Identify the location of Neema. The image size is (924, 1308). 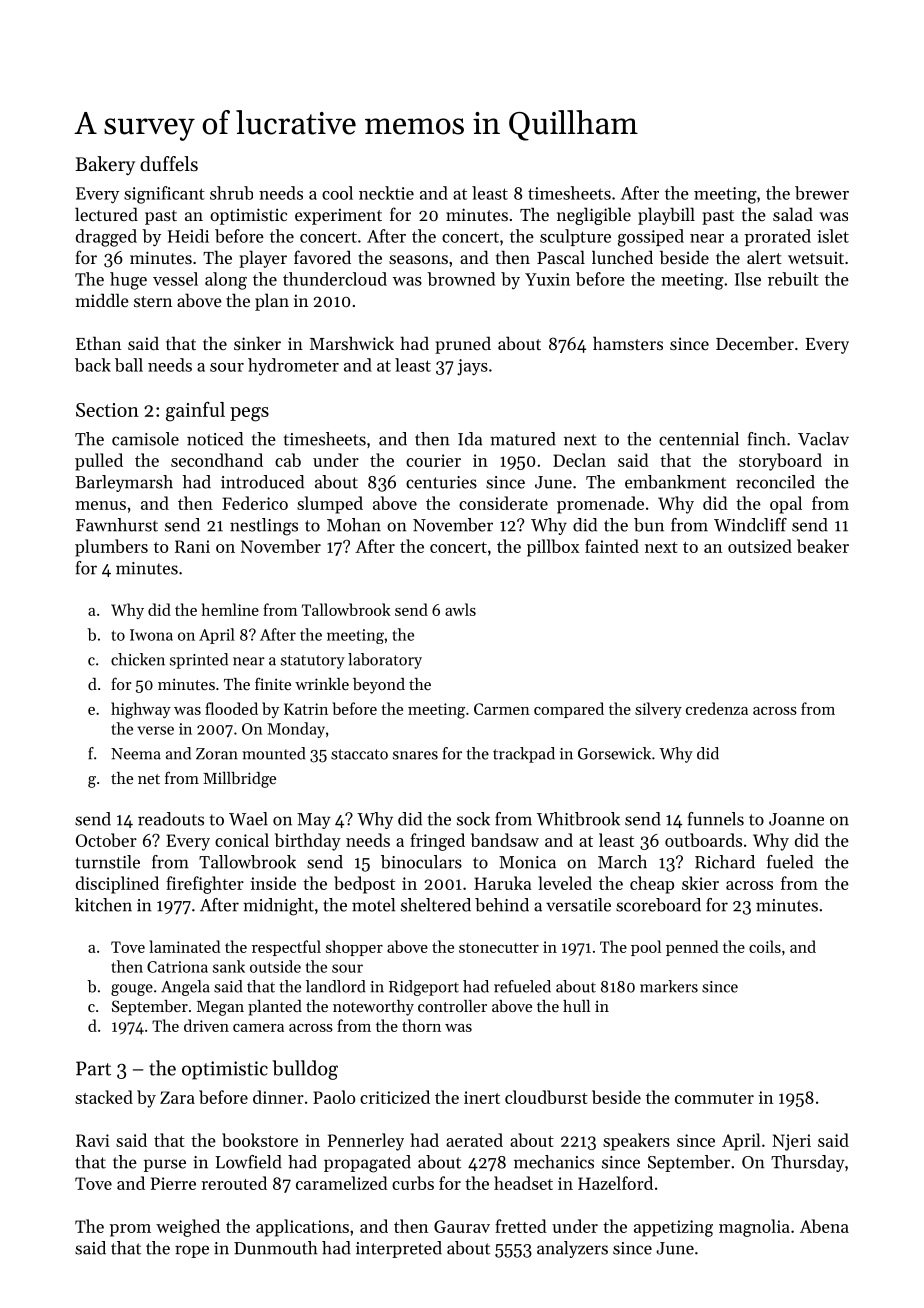
(136, 754).
